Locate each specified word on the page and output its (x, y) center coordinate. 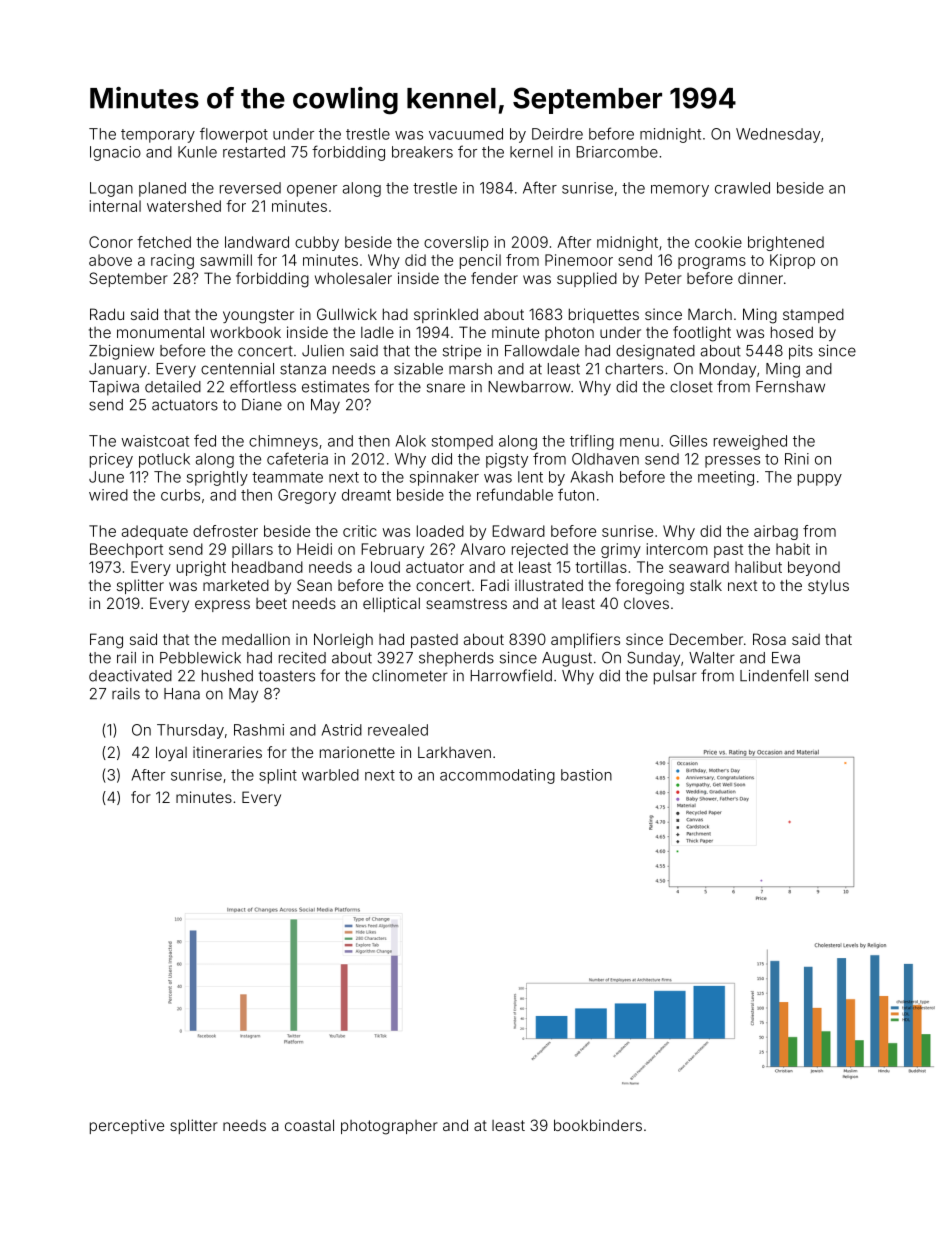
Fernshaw (790, 387)
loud (385, 567)
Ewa (786, 658)
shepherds (456, 659)
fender (494, 278)
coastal (309, 1125)
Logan (111, 189)
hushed (227, 676)
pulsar (675, 677)
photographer (389, 1127)
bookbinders (598, 1125)
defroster (225, 531)
